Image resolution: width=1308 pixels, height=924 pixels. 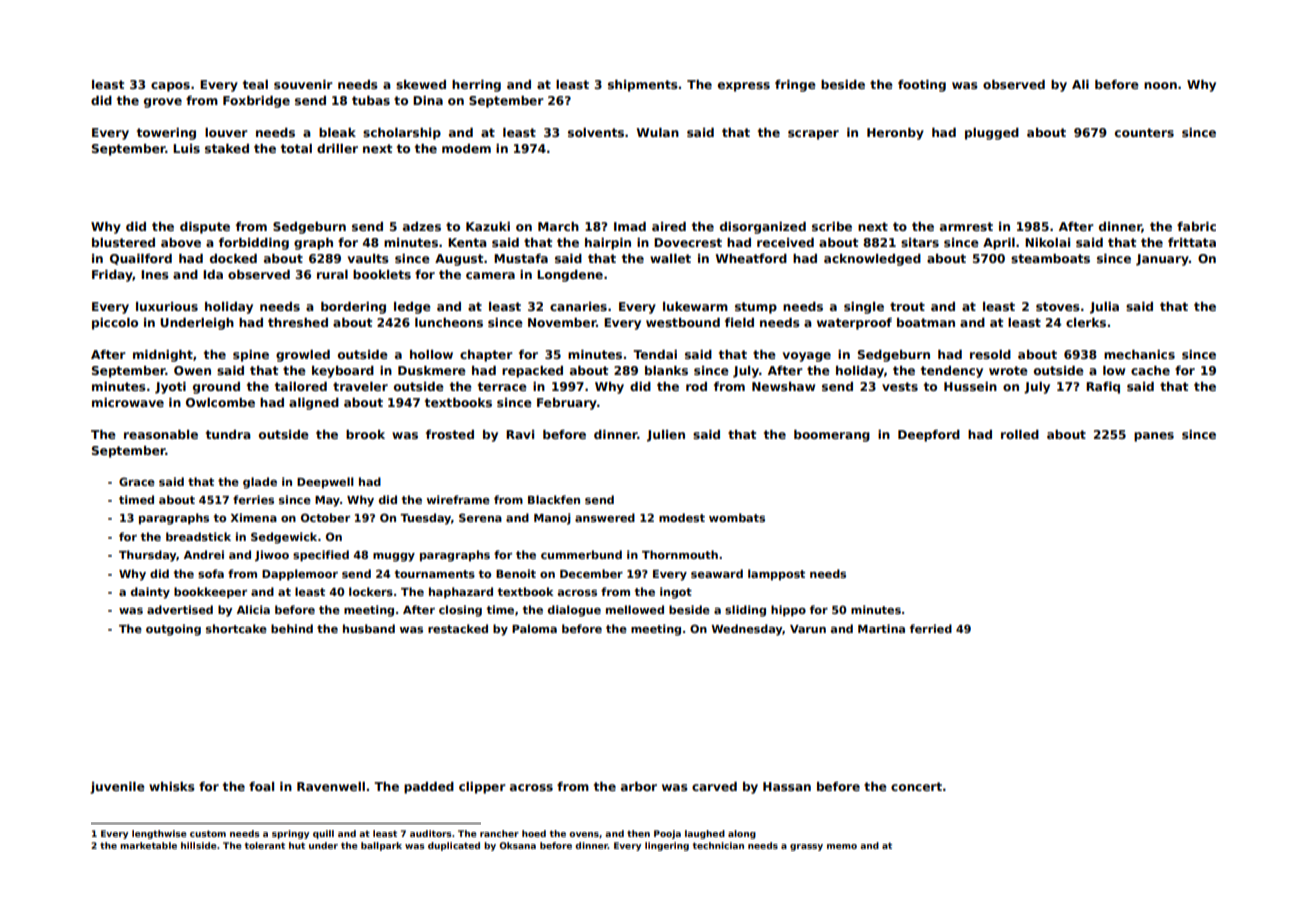 What do you see at coordinates (795, 86) in the screenshot?
I see `fringe` at bounding box center [795, 86].
